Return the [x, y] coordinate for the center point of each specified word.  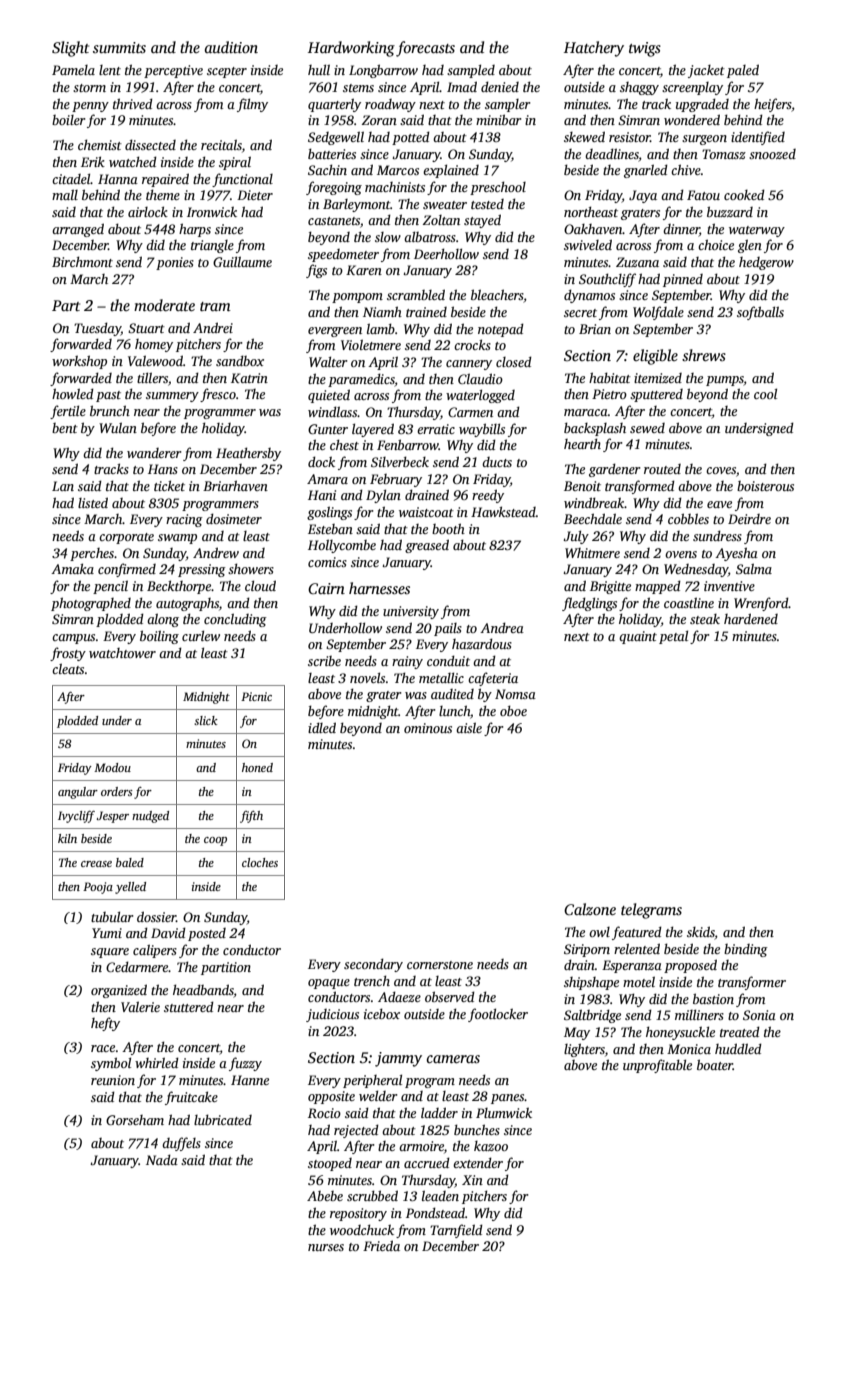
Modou [112, 767]
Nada [162, 1159]
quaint [638, 637]
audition [231, 47]
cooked [744, 194]
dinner [681, 230]
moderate [164, 305]
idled [322, 727]
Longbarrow [383, 71]
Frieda [381, 1245]
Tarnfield [456, 1231]
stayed [482, 221]
